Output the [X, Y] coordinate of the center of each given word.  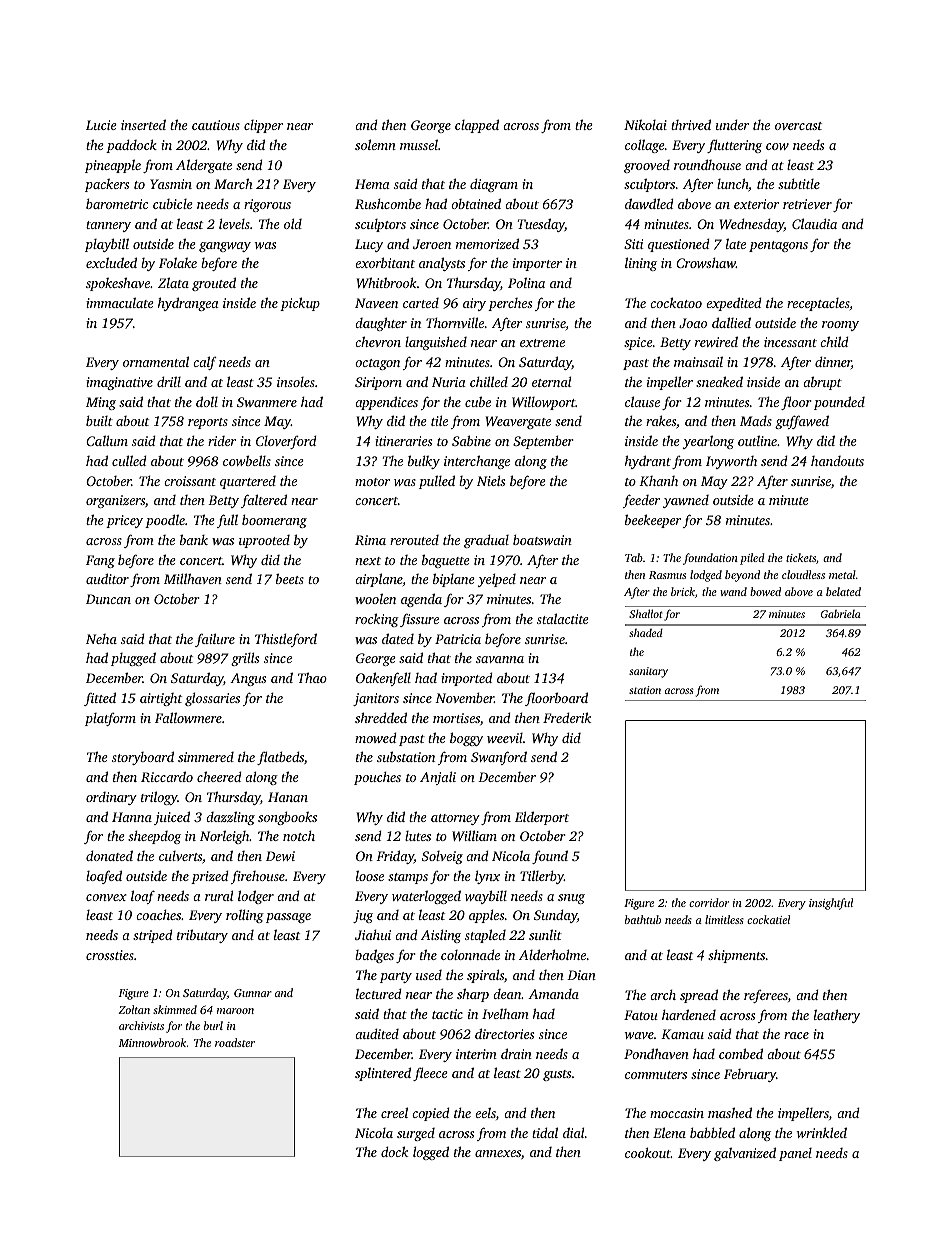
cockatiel [768, 919]
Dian [581, 975]
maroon [235, 1011]
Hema [372, 184]
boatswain [542, 539]
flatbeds [280, 758]
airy [474, 304]
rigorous [267, 205]
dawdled [649, 203]
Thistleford [286, 640]
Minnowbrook [153, 1042]
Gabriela [841, 614]
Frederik [567, 717]
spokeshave [118, 284]
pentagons [778, 246]
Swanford [499, 758]
